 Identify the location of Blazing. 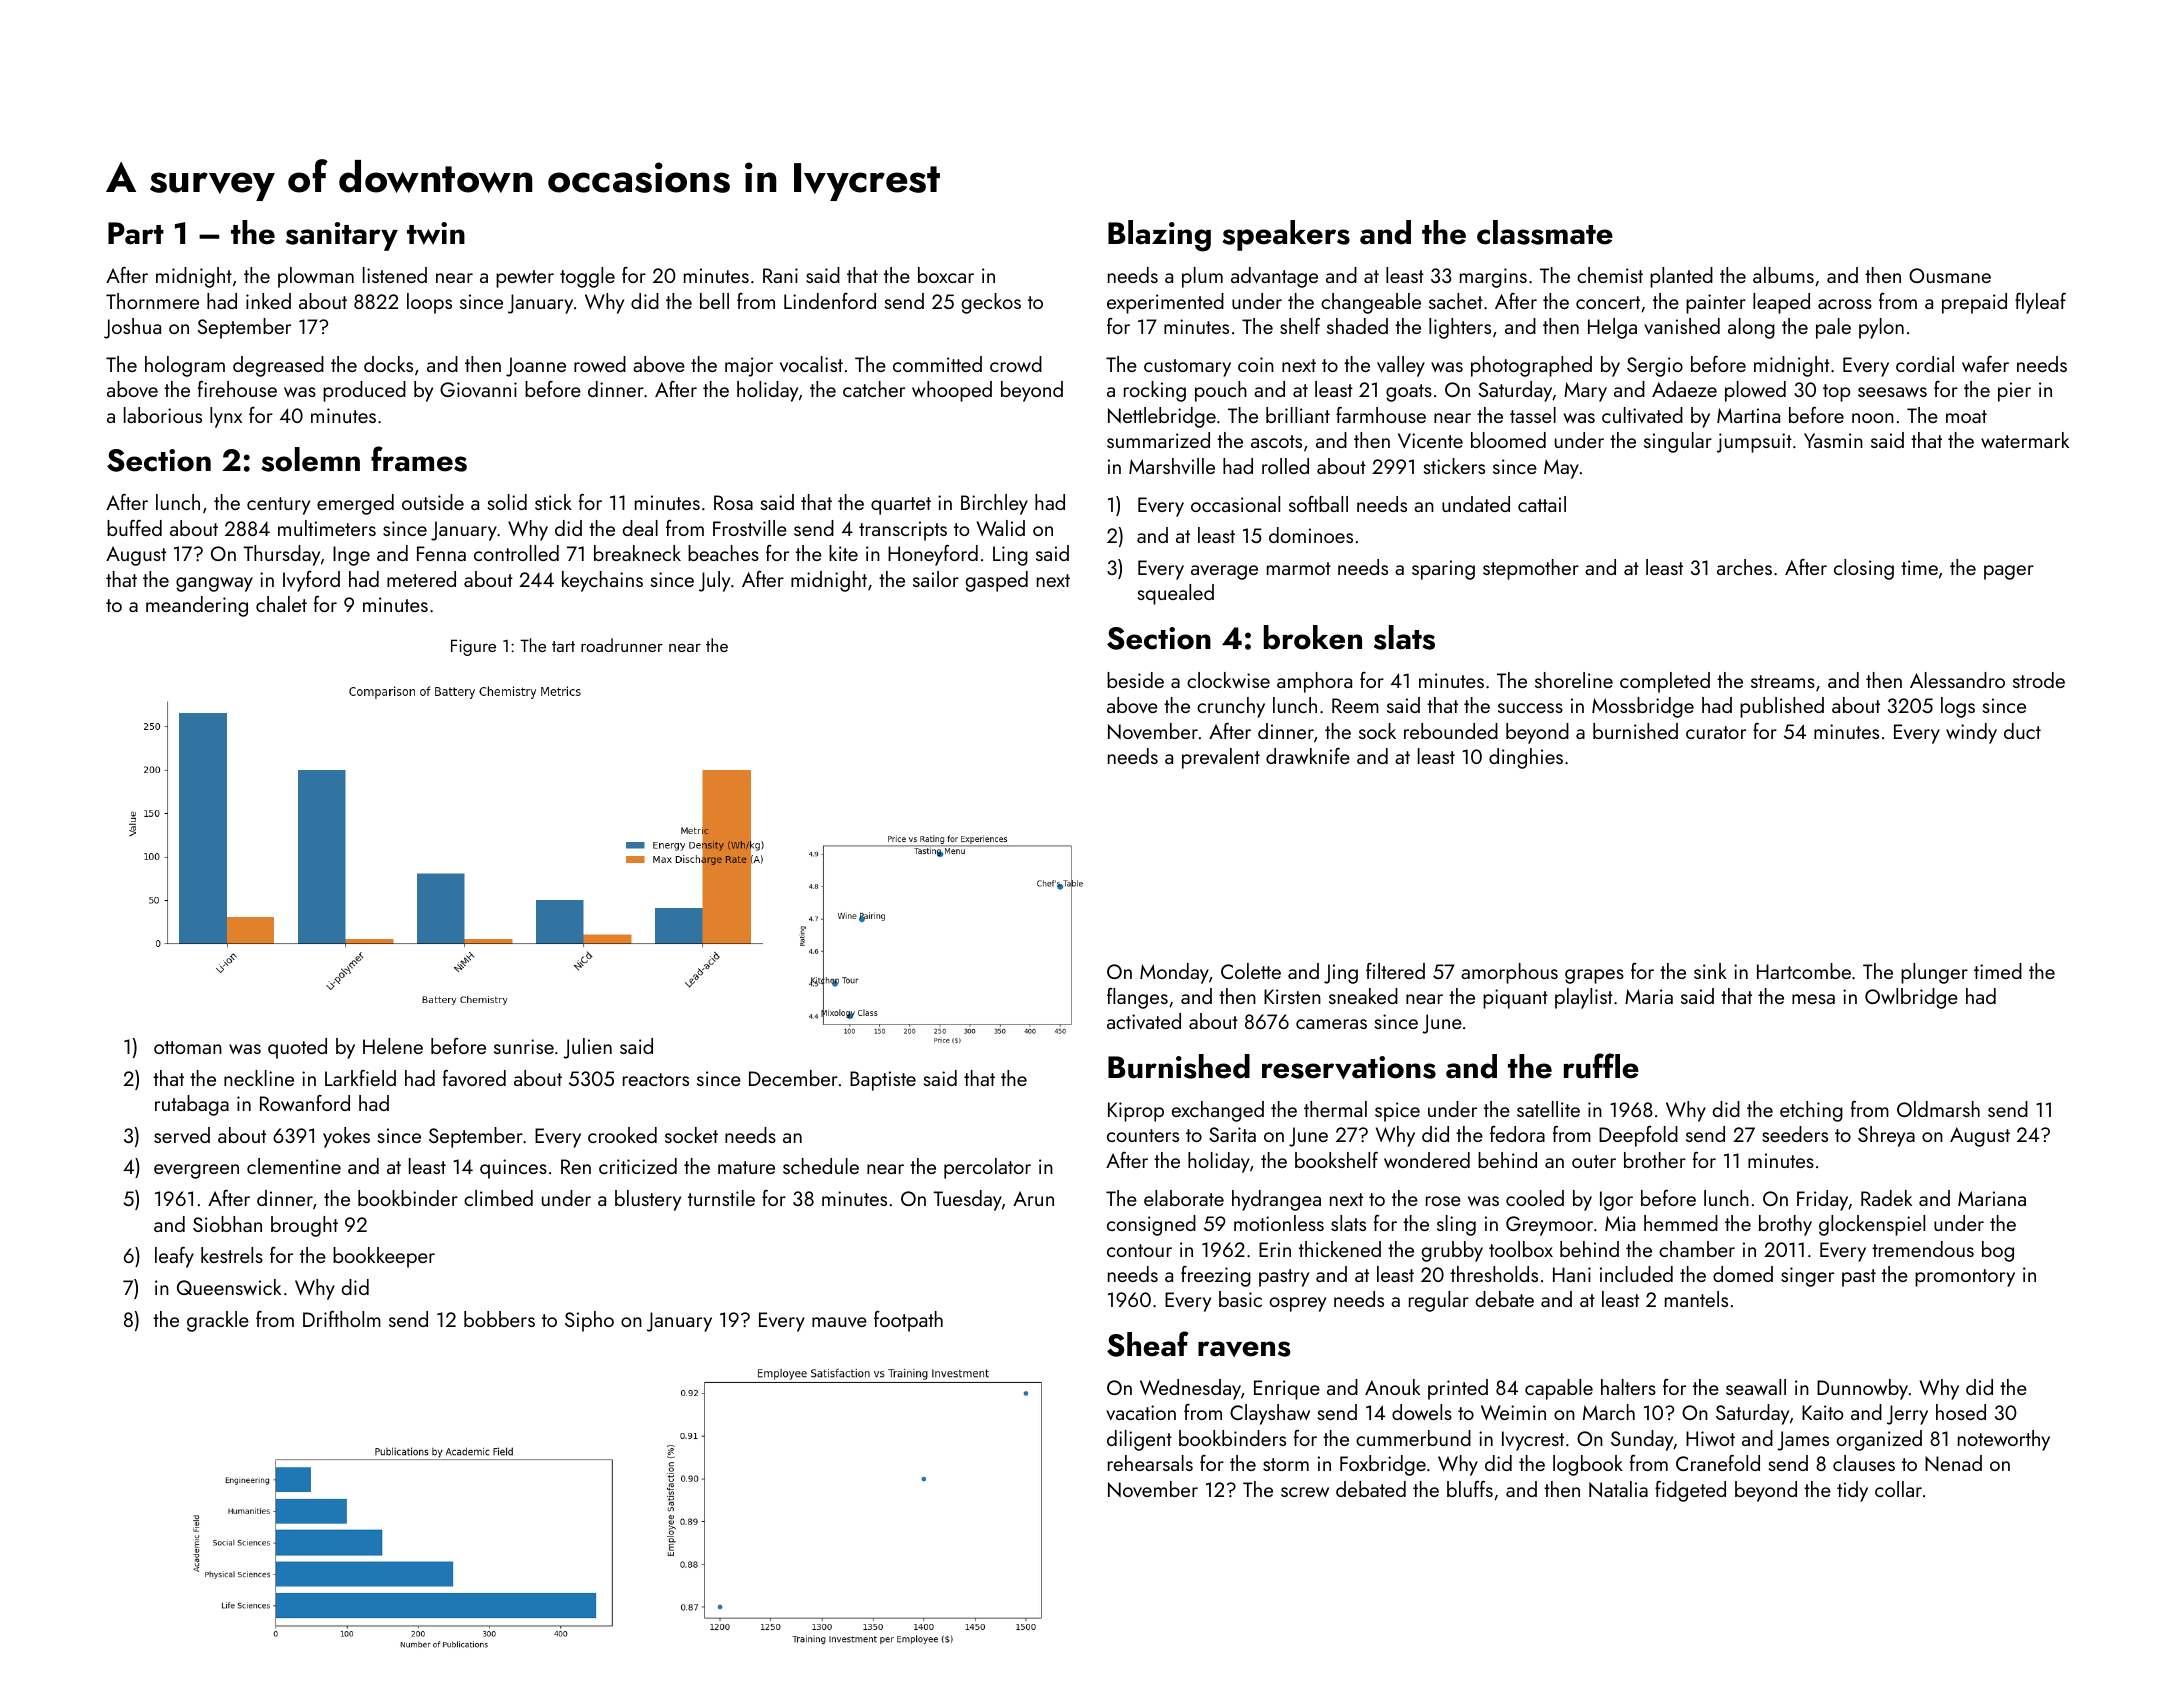
(1159, 236).
